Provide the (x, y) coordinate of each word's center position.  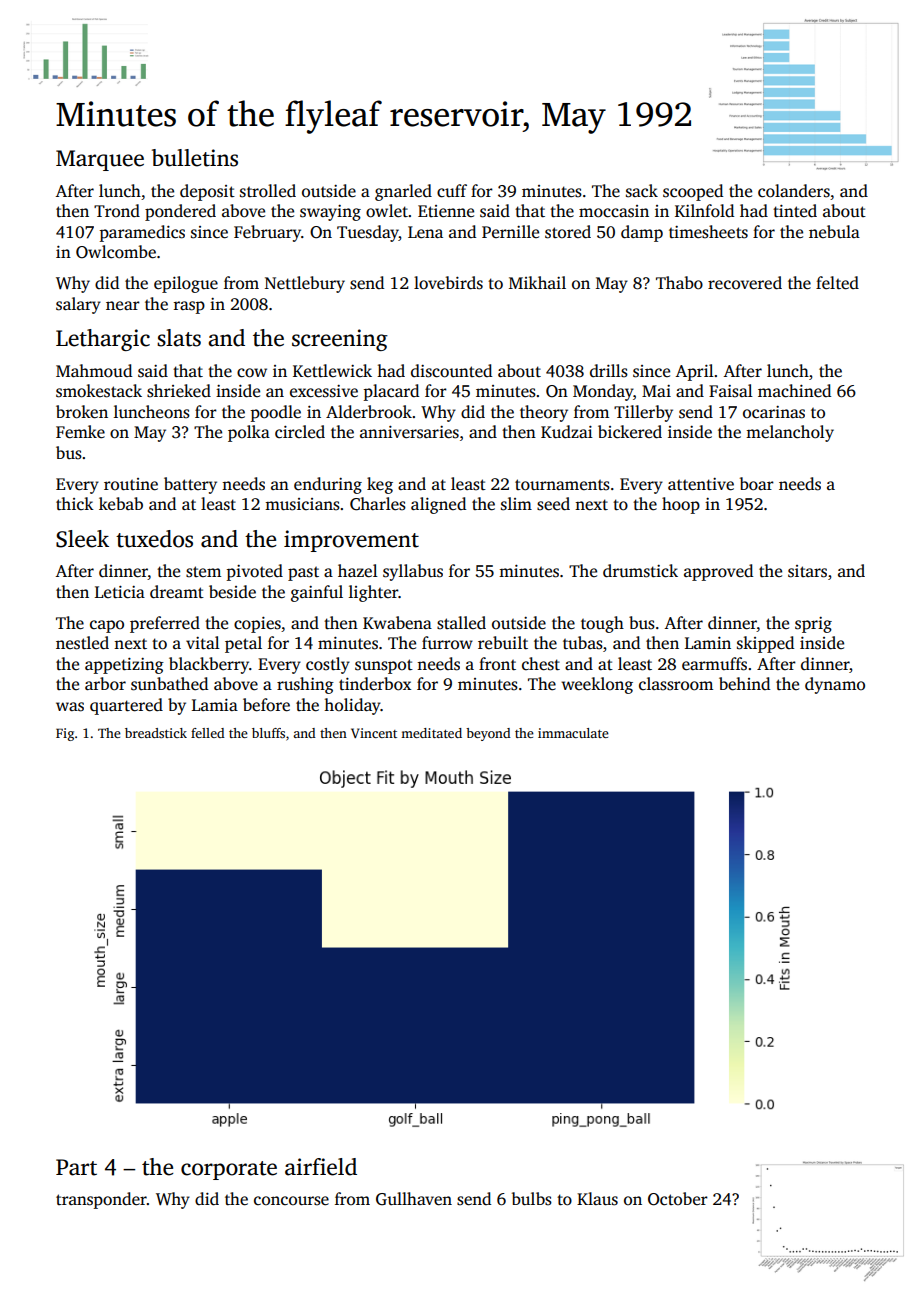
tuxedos (154, 539)
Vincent (374, 733)
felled (208, 733)
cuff (452, 191)
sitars (807, 571)
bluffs (268, 733)
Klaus (597, 1199)
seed (553, 504)
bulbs (532, 1199)
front (497, 663)
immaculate (573, 733)
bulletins (195, 158)
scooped (693, 192)
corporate (229, 1170)
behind (744, 684)
